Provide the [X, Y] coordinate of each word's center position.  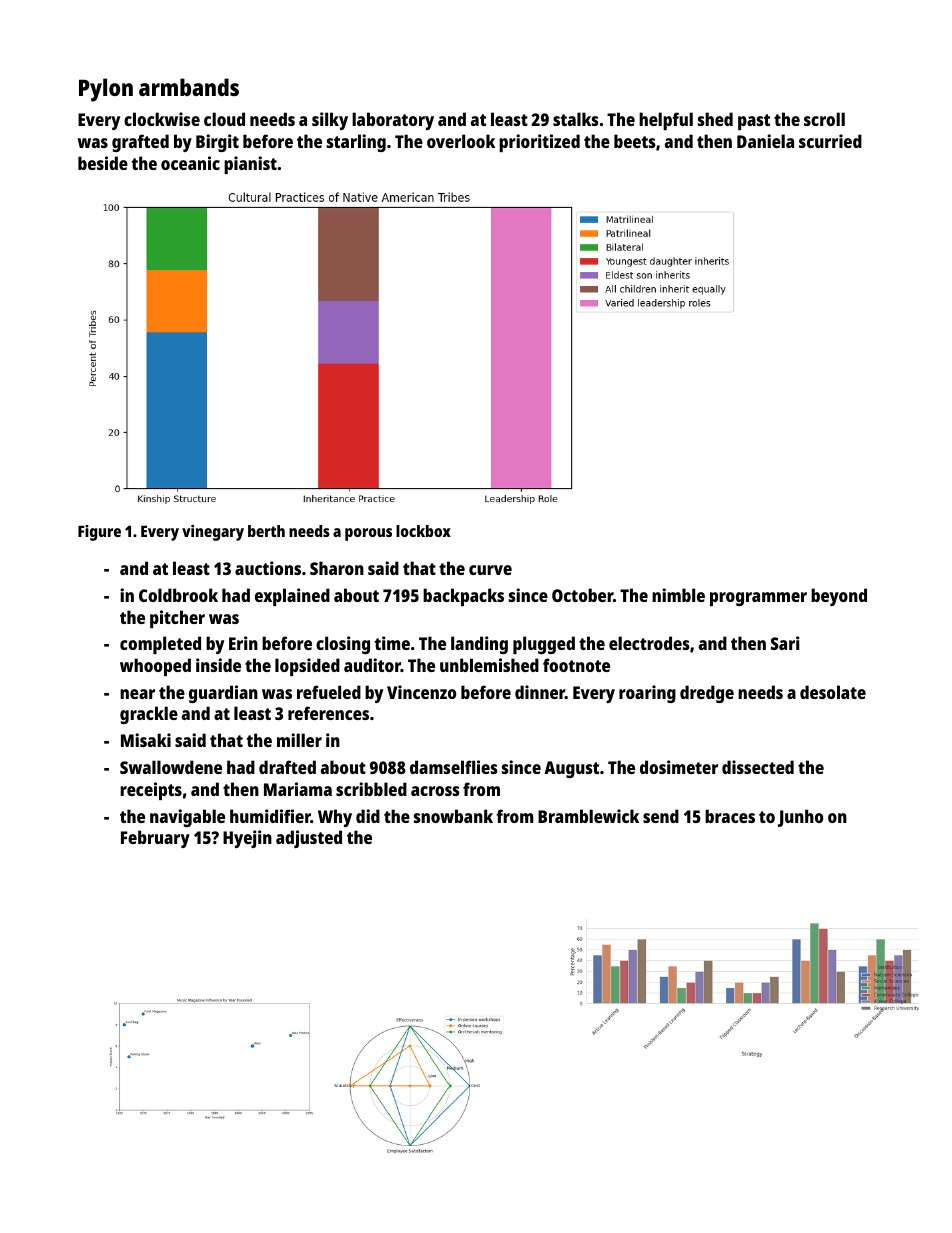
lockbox [423, 531]
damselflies [453, 767]
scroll [824, 119]
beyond [839, 597]
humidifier [270, 816]
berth [266, 531]
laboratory [393, 121]
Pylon [106, 90]
